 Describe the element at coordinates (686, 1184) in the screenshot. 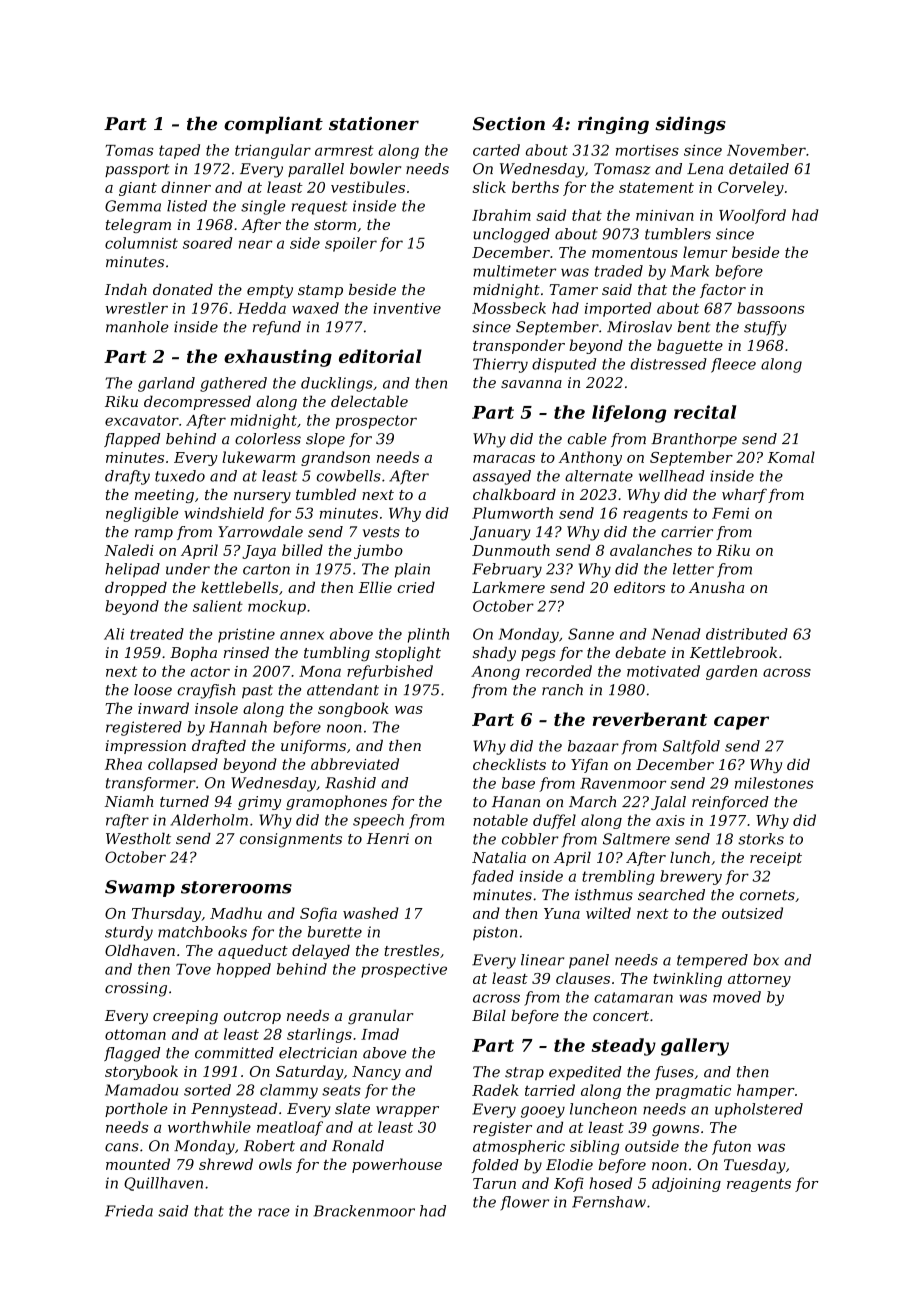

I see `adjoining` at that location.
